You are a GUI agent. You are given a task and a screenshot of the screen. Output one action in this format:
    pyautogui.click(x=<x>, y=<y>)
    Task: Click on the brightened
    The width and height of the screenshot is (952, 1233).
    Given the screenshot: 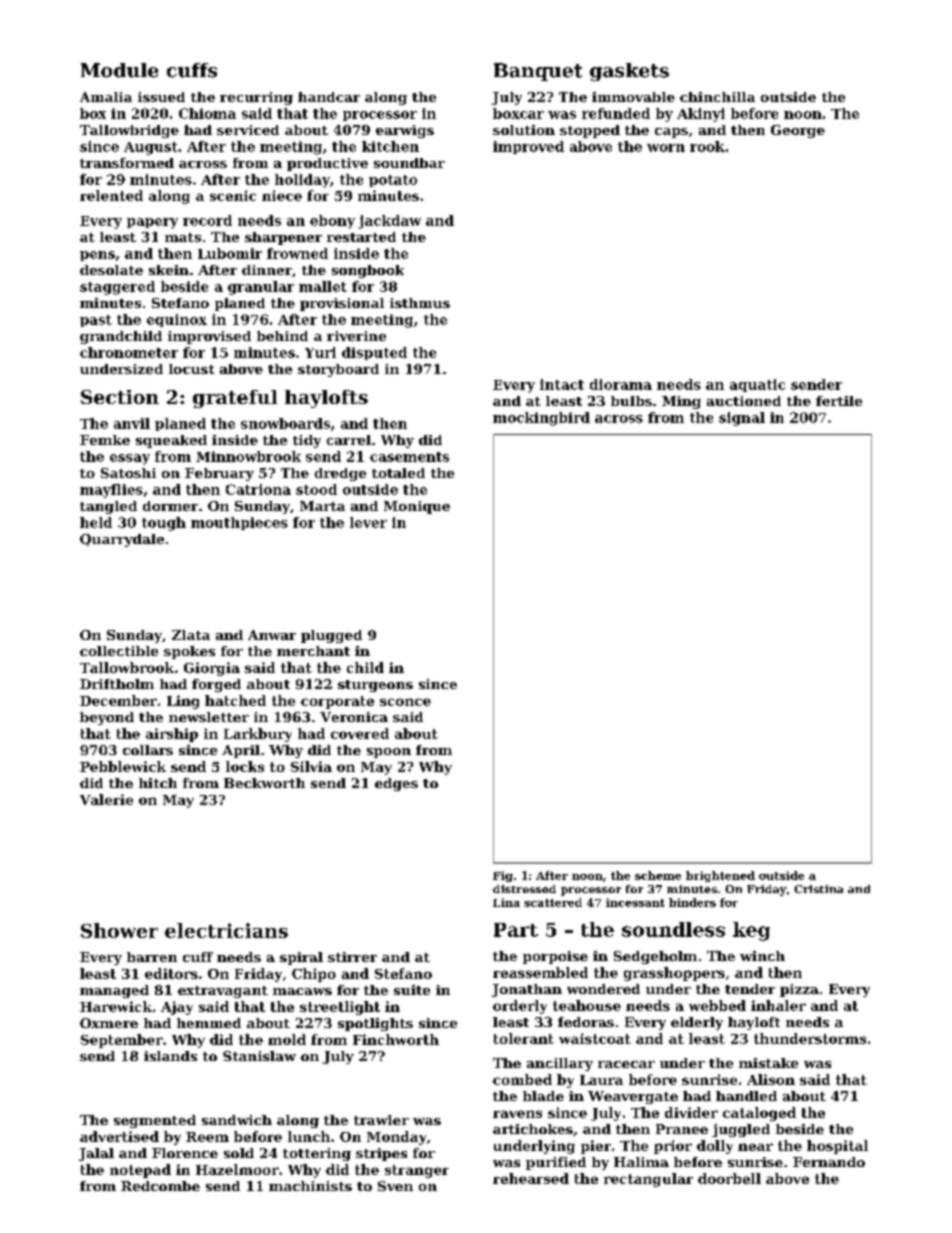 What is the action you would take?
    pyautogui.click(x=720, y=876)
